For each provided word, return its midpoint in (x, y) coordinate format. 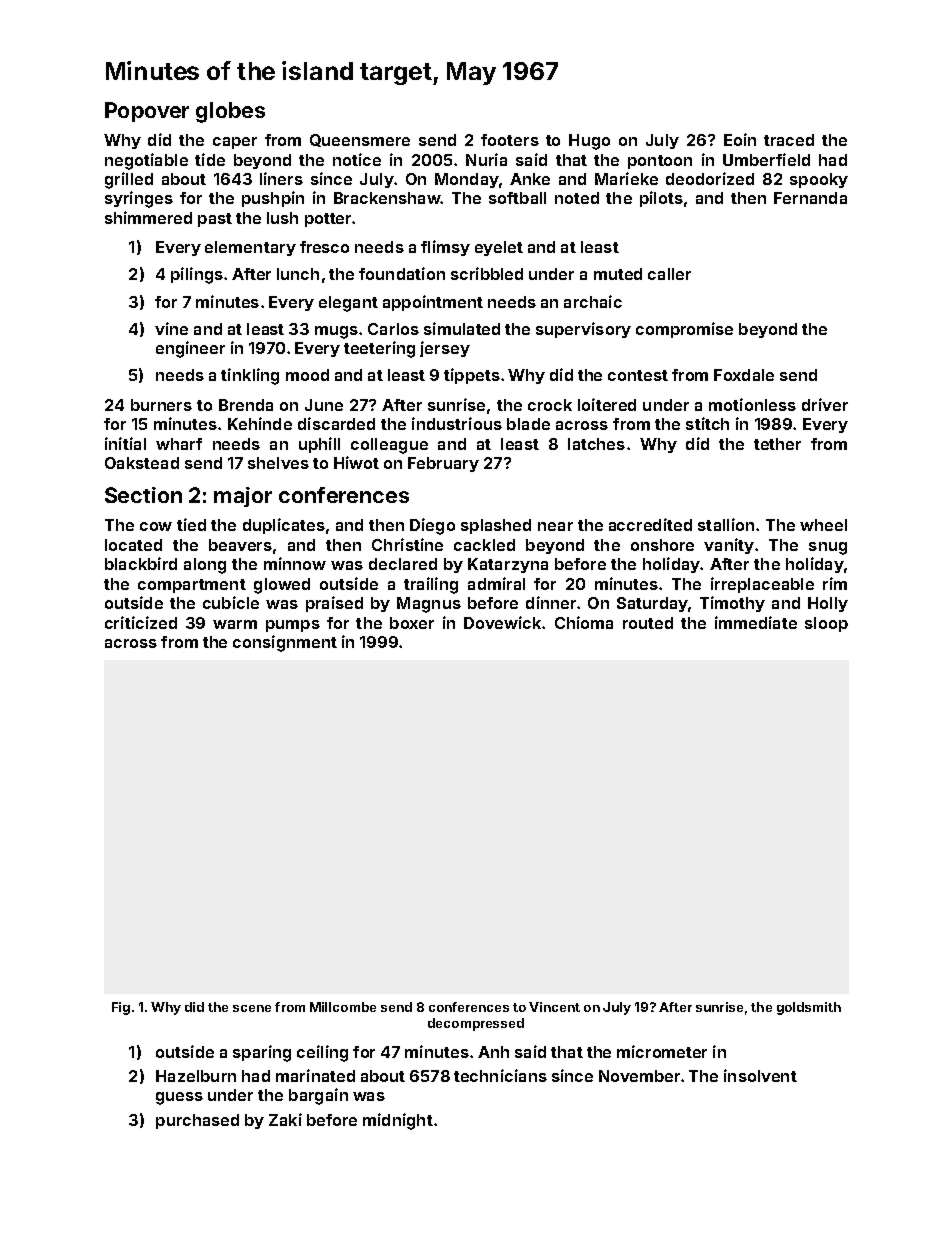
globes (230, 112)
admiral (496, 583)
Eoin (740, 139)
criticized (141, 622)
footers (510, 140)
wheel (823, 525)
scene (252, 1008)
